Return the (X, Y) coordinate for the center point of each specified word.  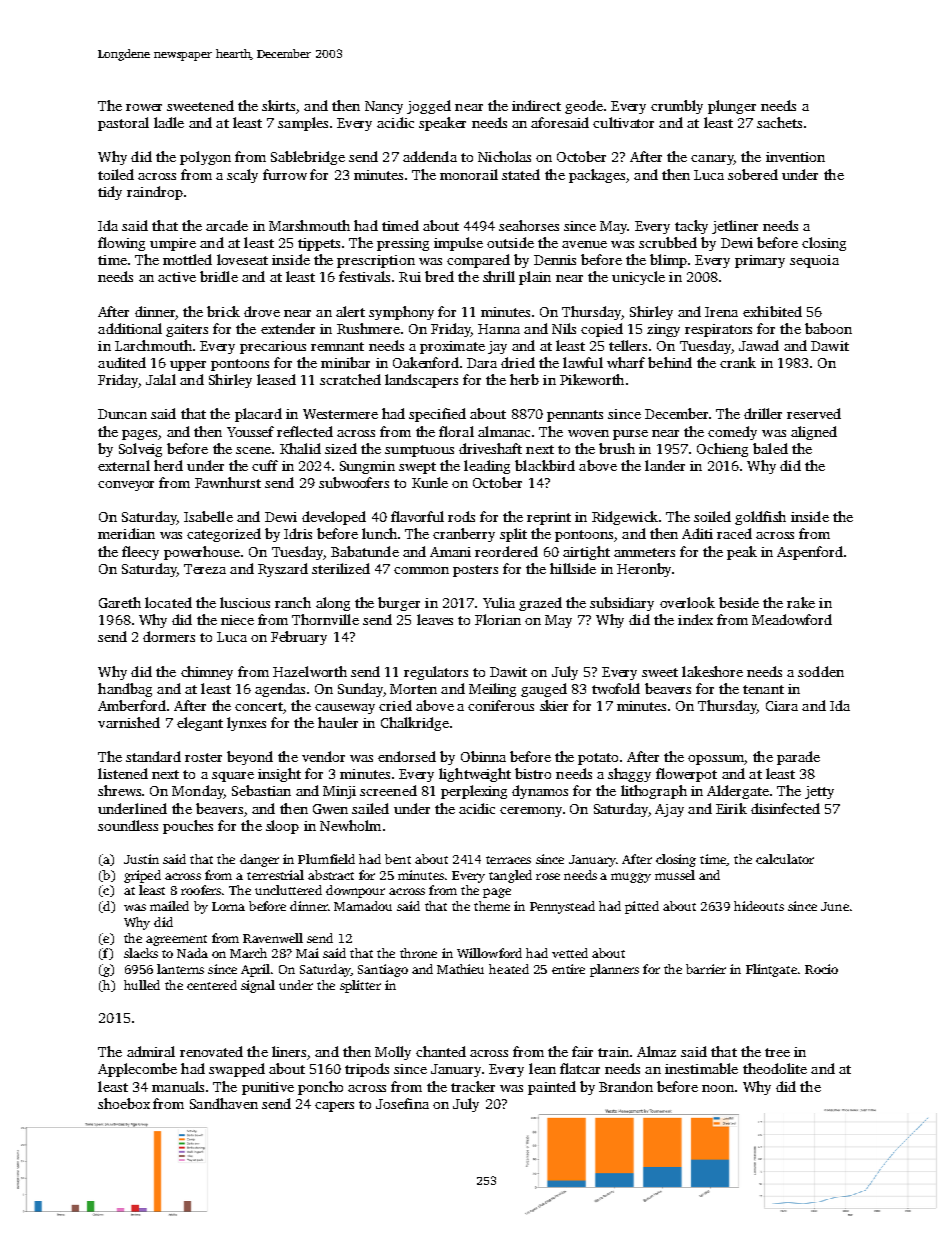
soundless (128, 825)
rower (144, 107)
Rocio (821, 969)
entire (568, 969)
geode (584, 107)
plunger (732, 107)
